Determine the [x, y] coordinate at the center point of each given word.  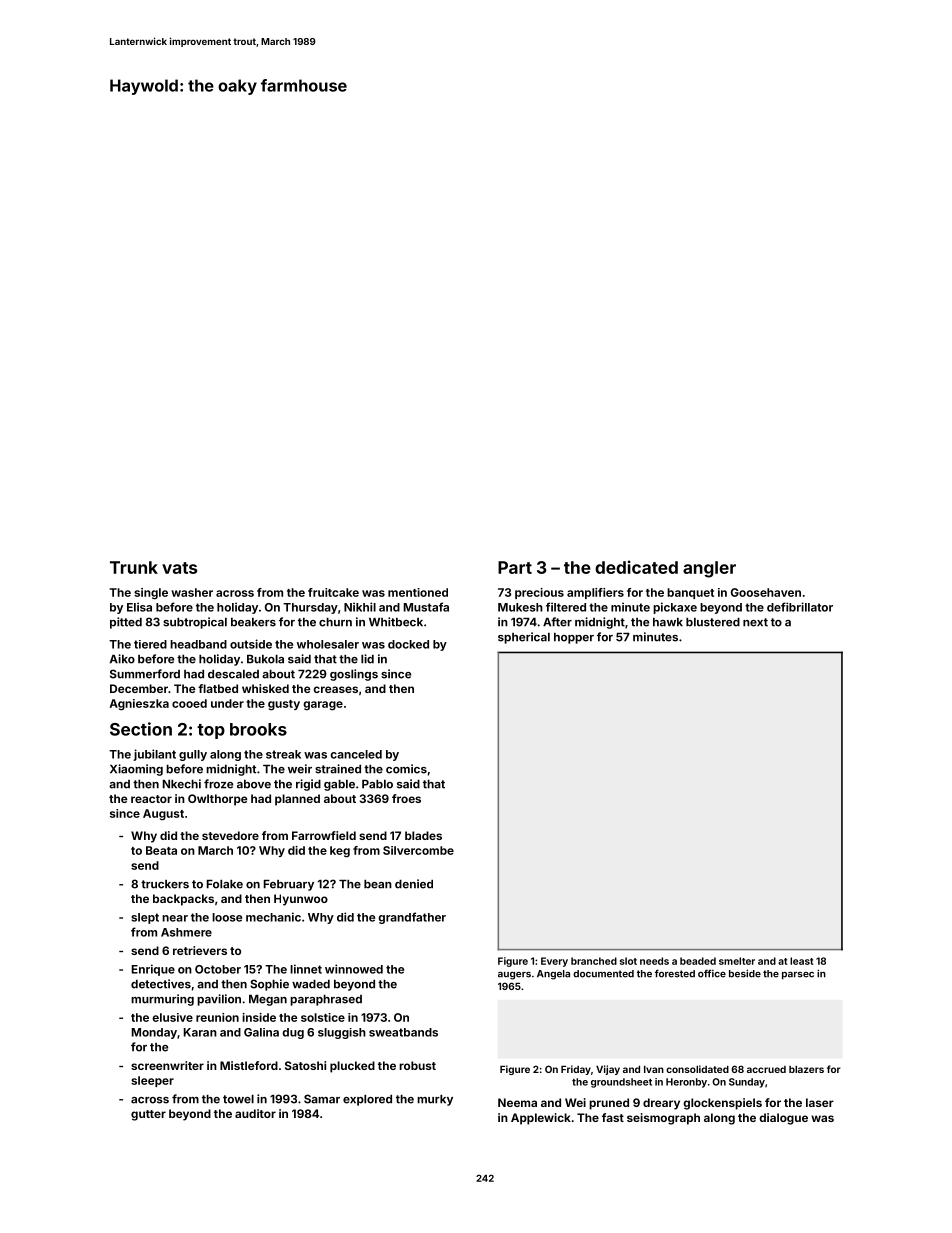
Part [515, 567]
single [151, 594]
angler [709, 569]
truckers [165, 884]
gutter [148, 1115]
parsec [798, 976]
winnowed [354, 969]
